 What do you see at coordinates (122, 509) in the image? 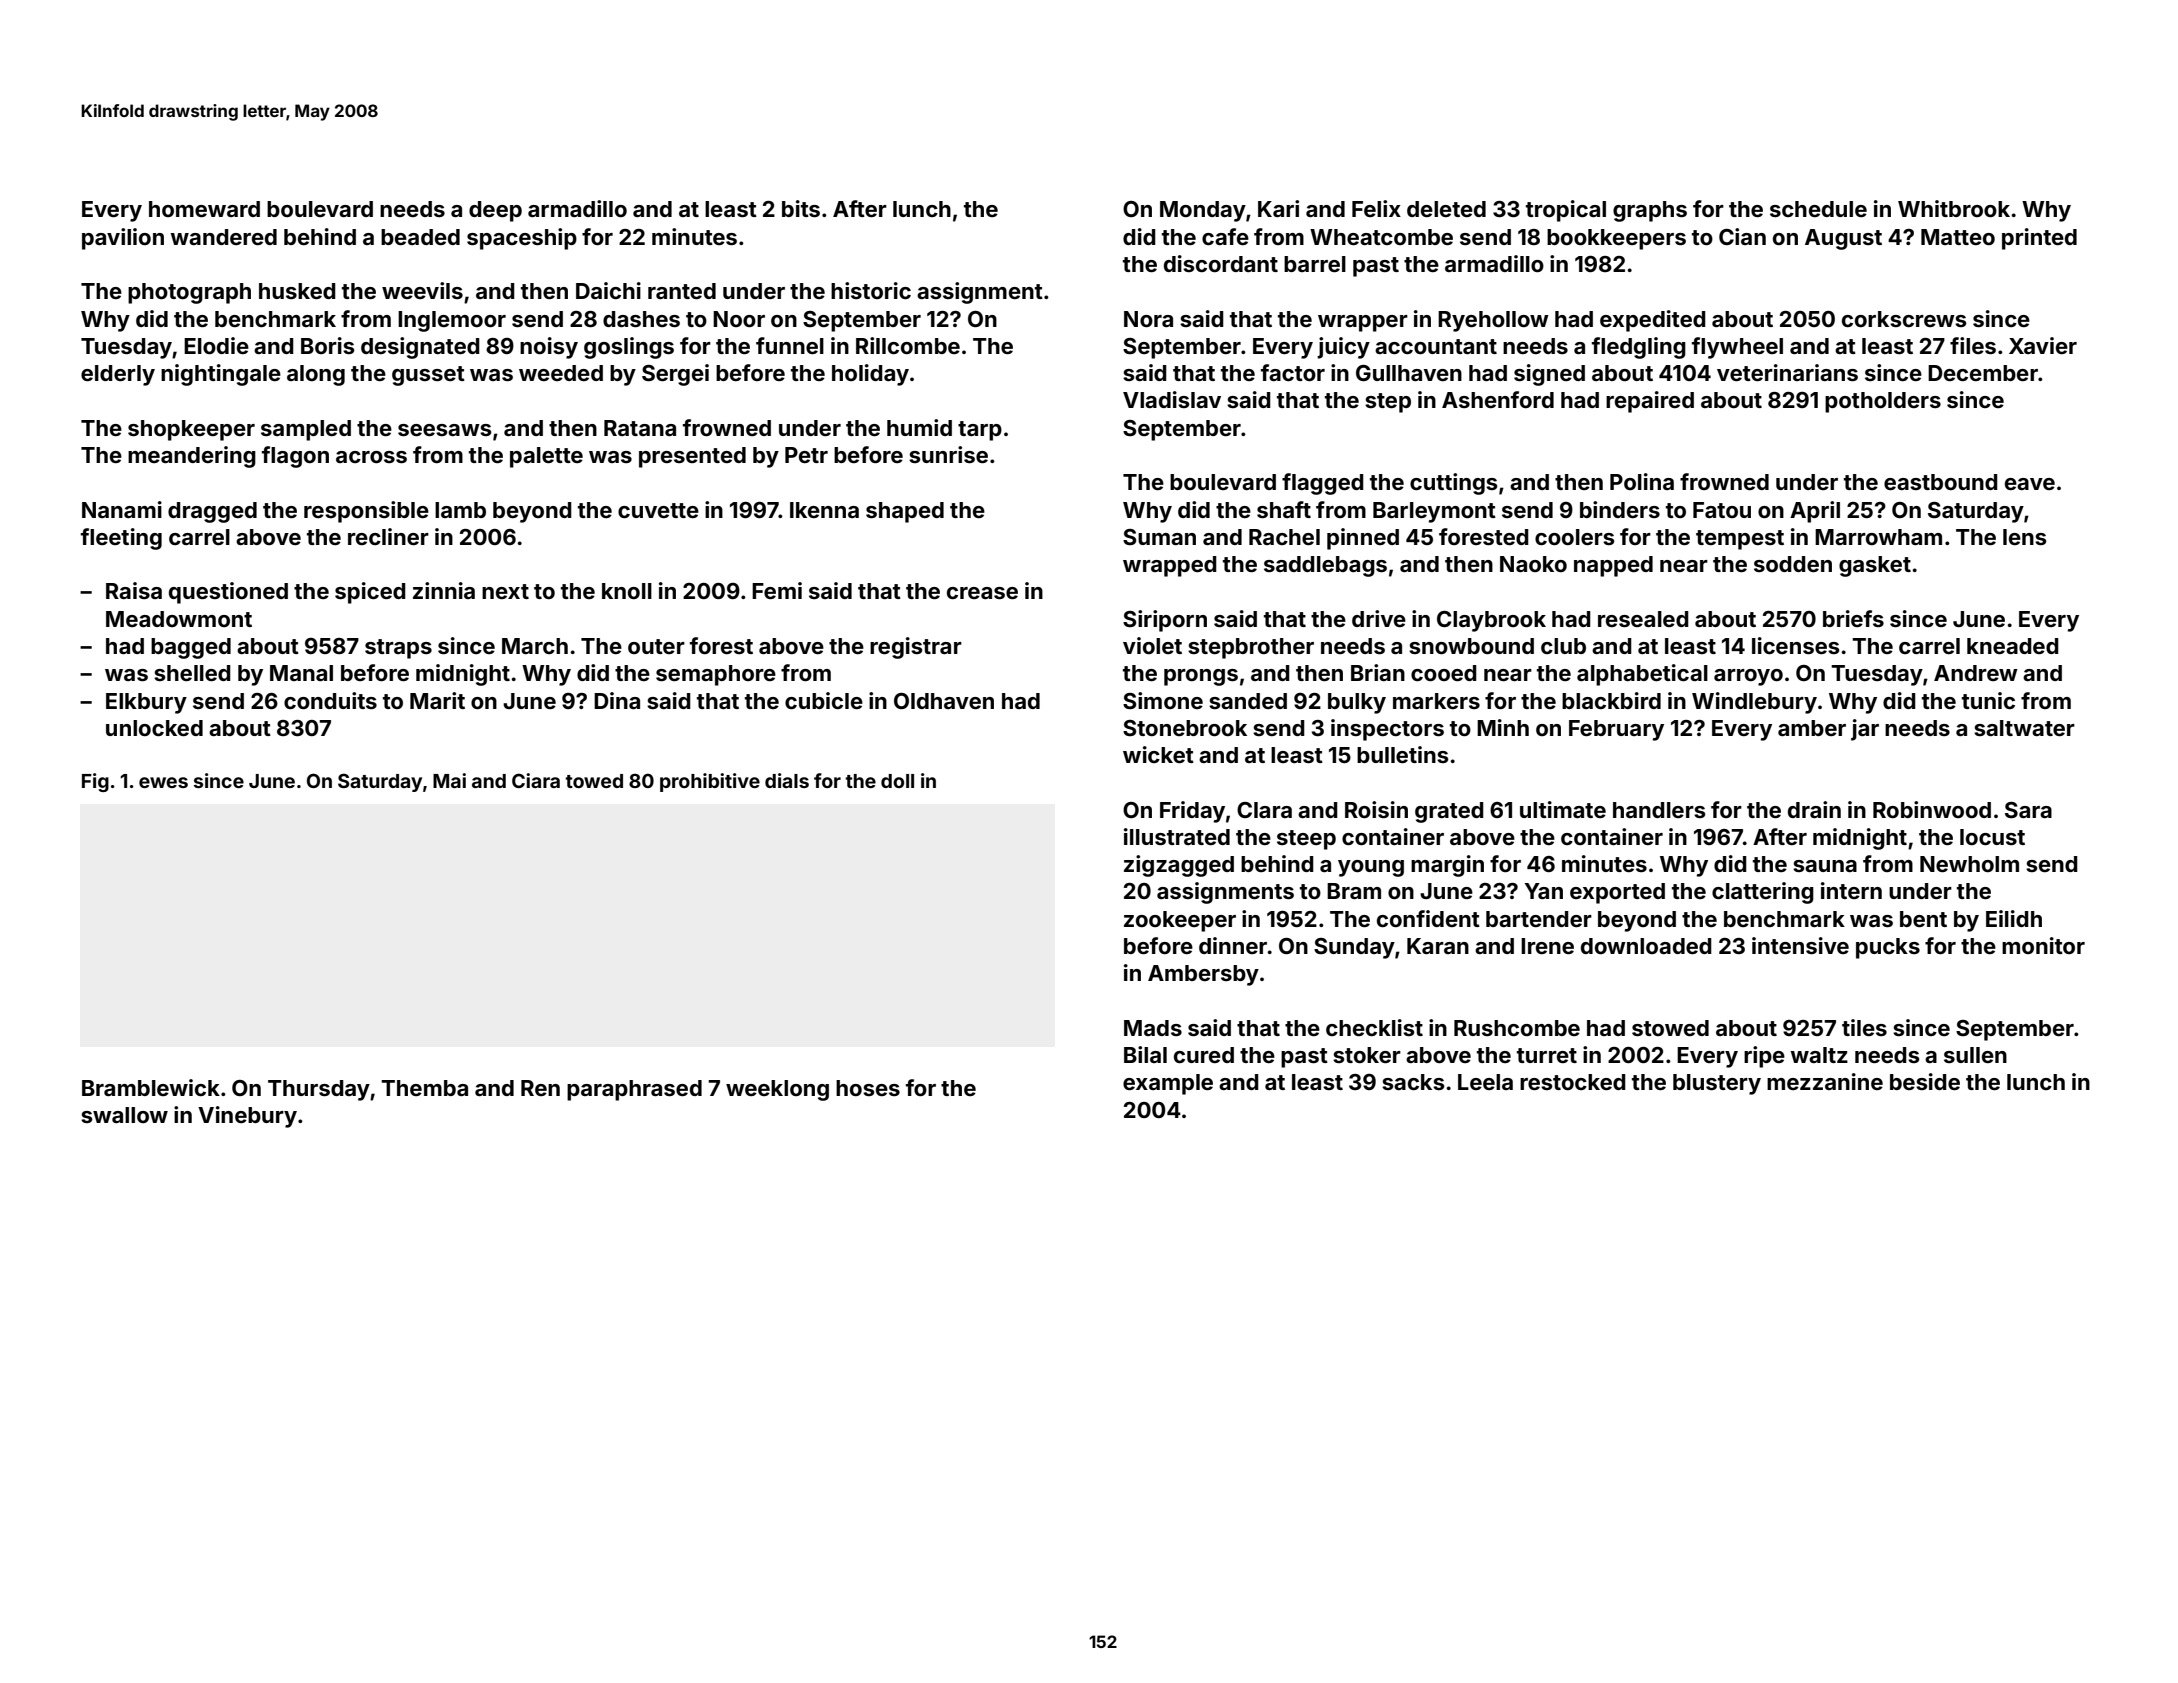
I see `Nanami` at bounding box center [122, 509].
